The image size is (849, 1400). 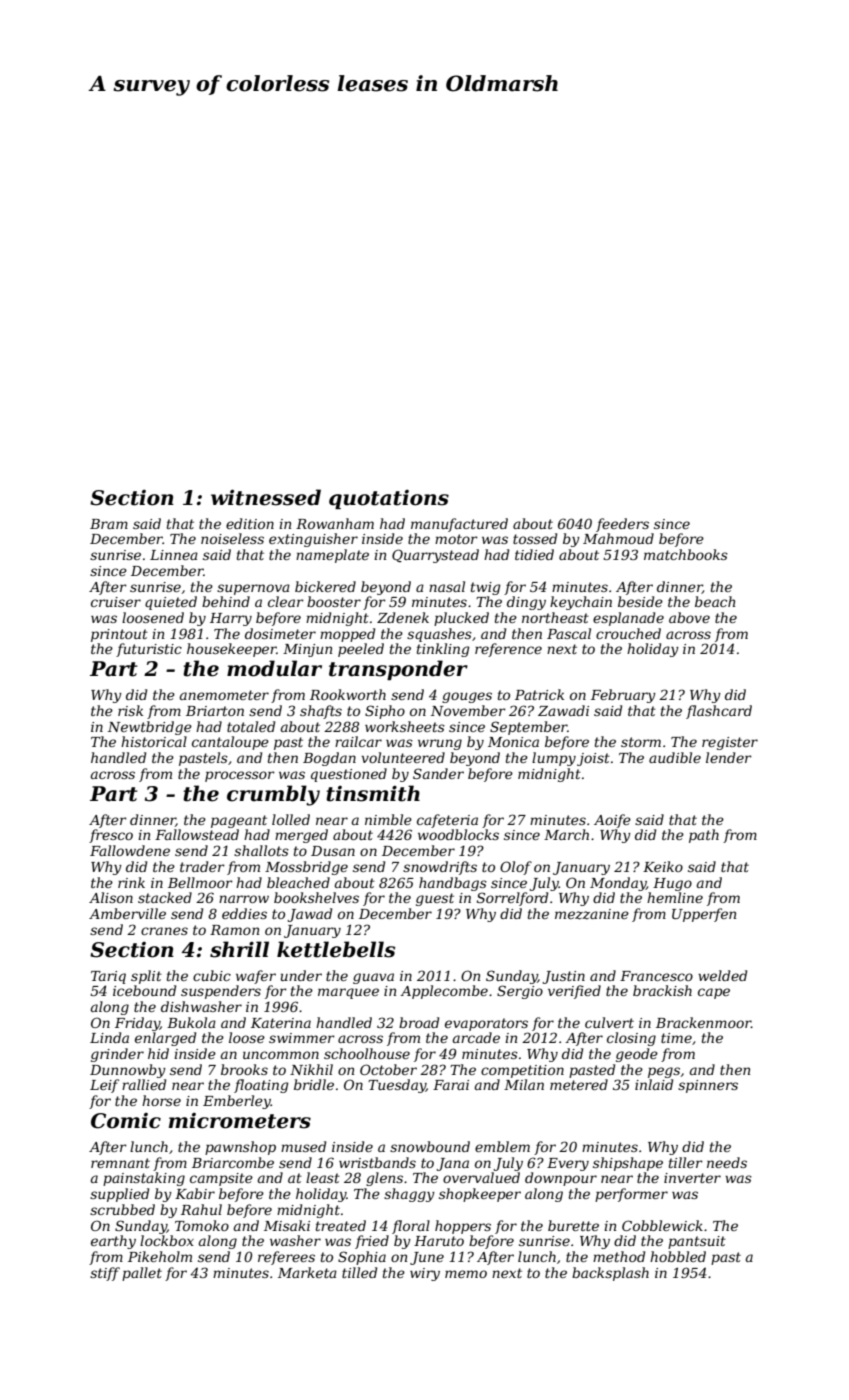 What do you see at coordinates (618, 538) in the screenshot?
I see `Mahmoud` at bounding box center [618, 538].
